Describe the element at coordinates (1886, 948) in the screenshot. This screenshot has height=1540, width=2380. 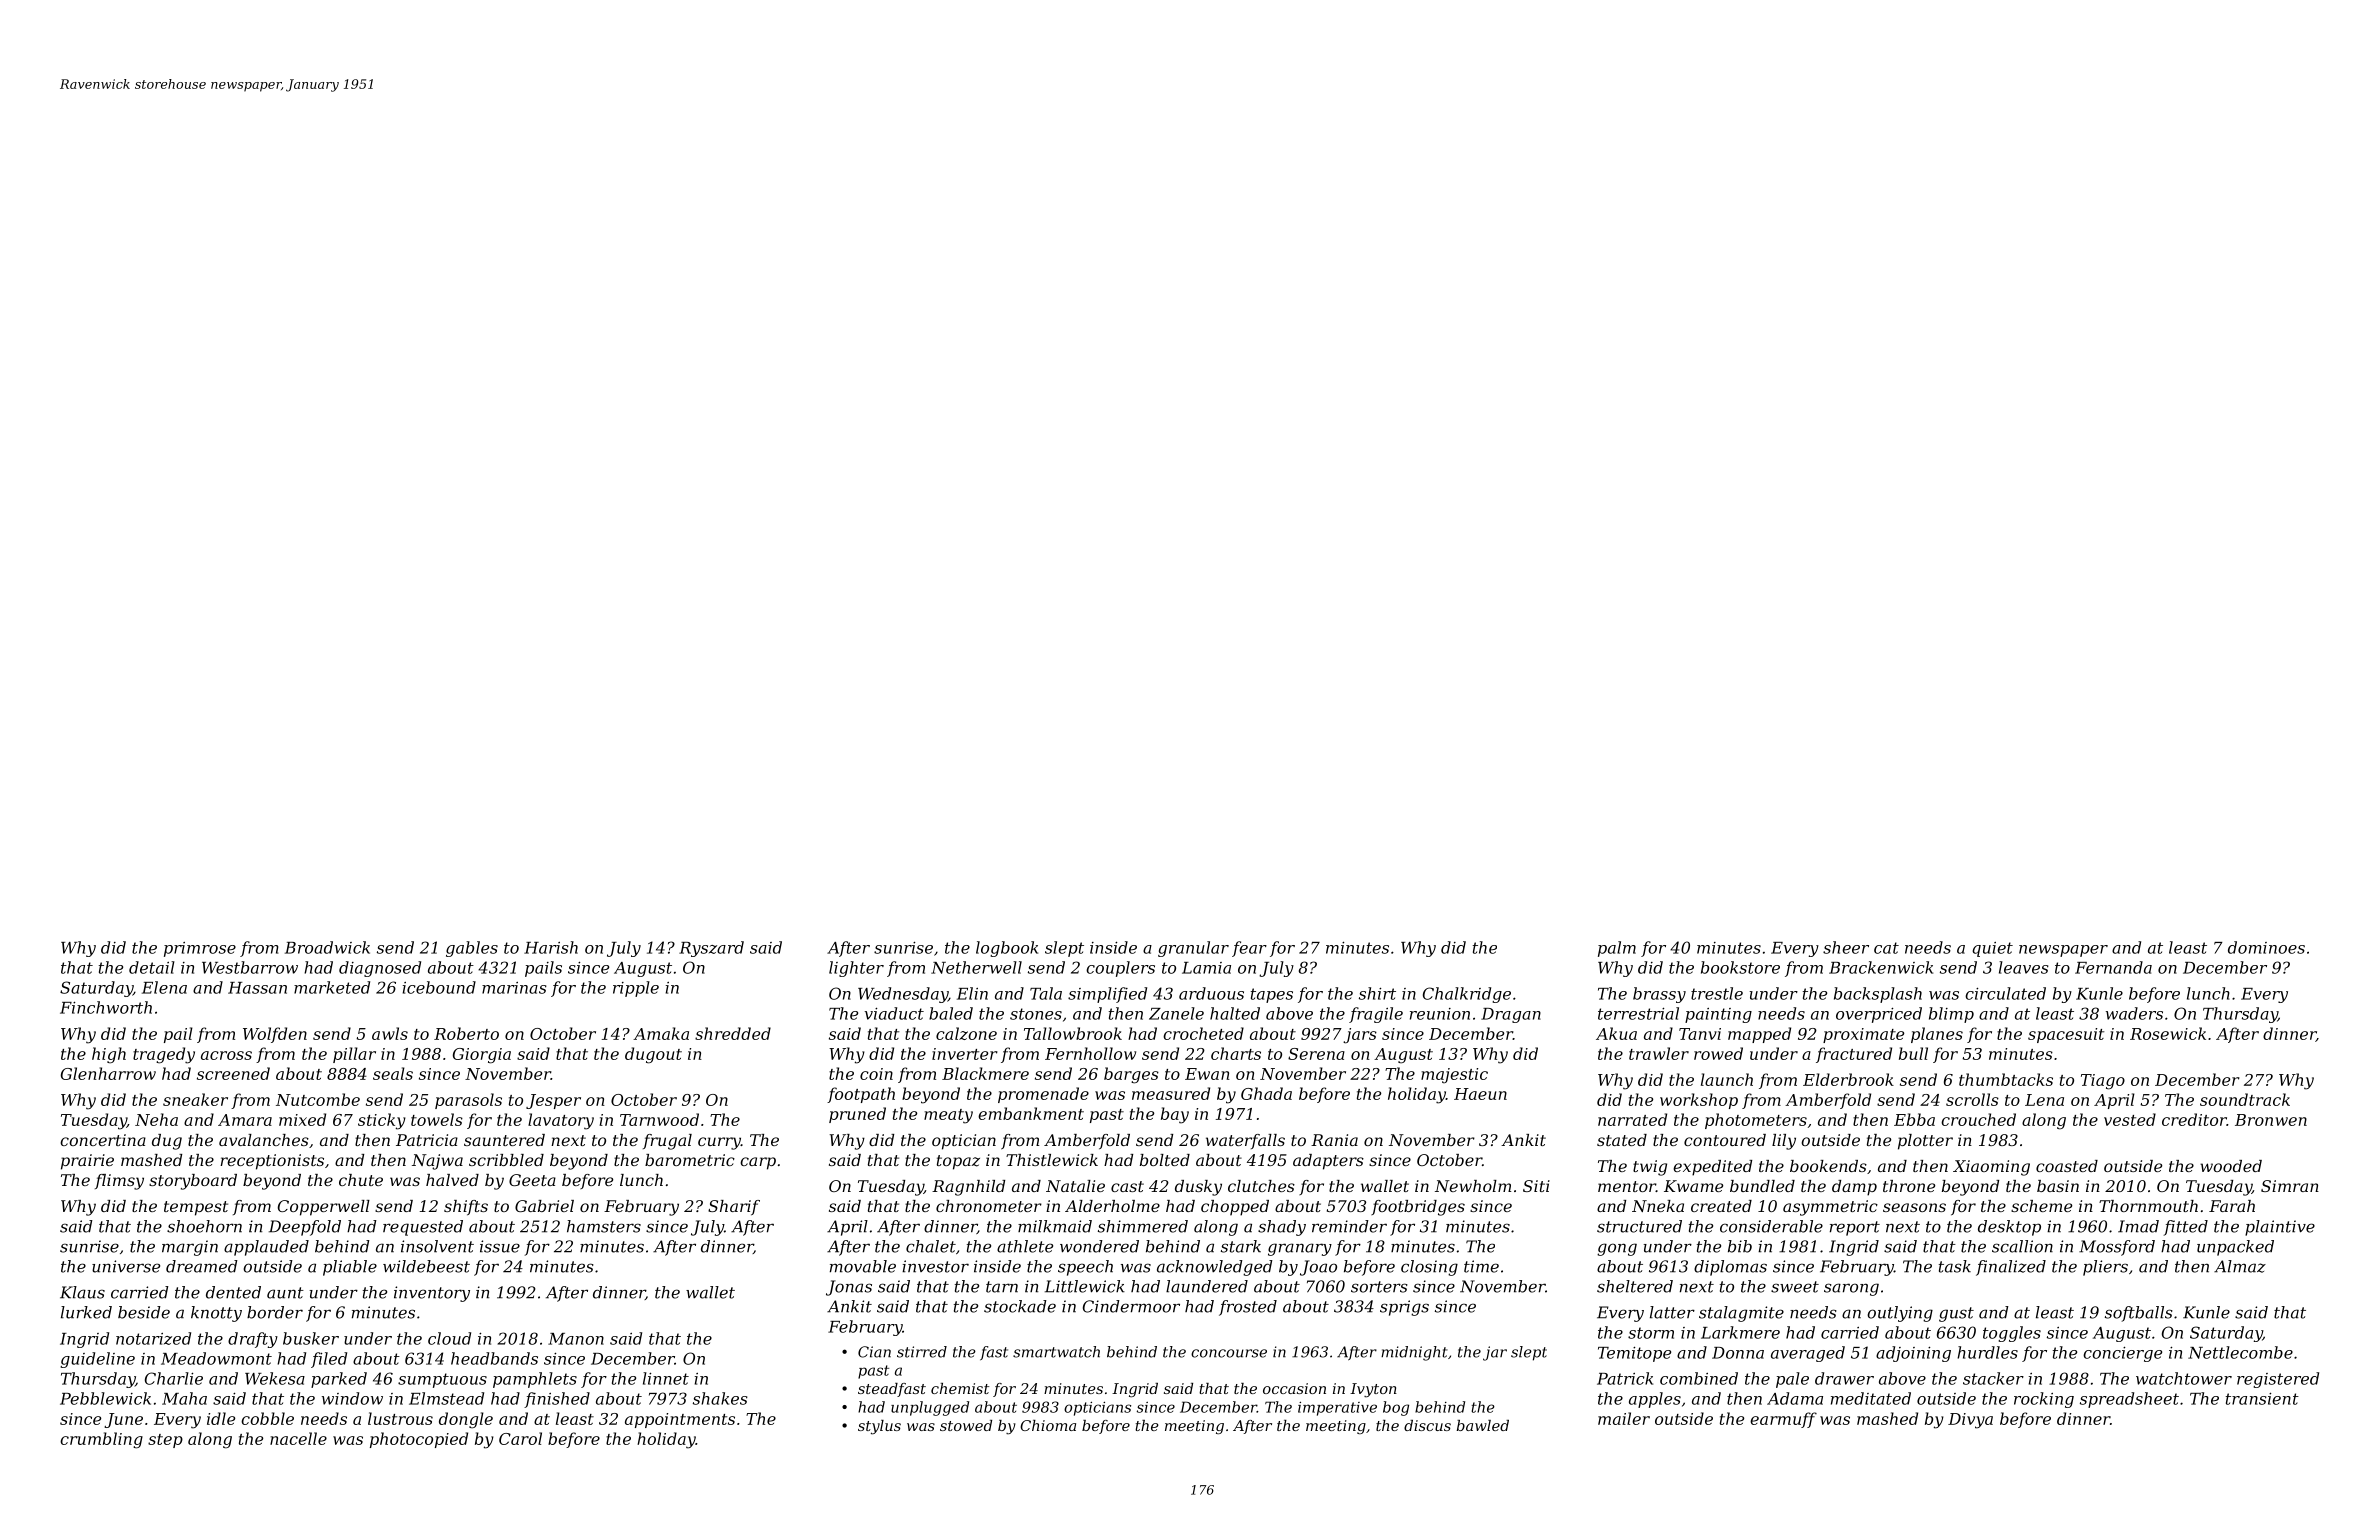
I see `cat` at that location.
